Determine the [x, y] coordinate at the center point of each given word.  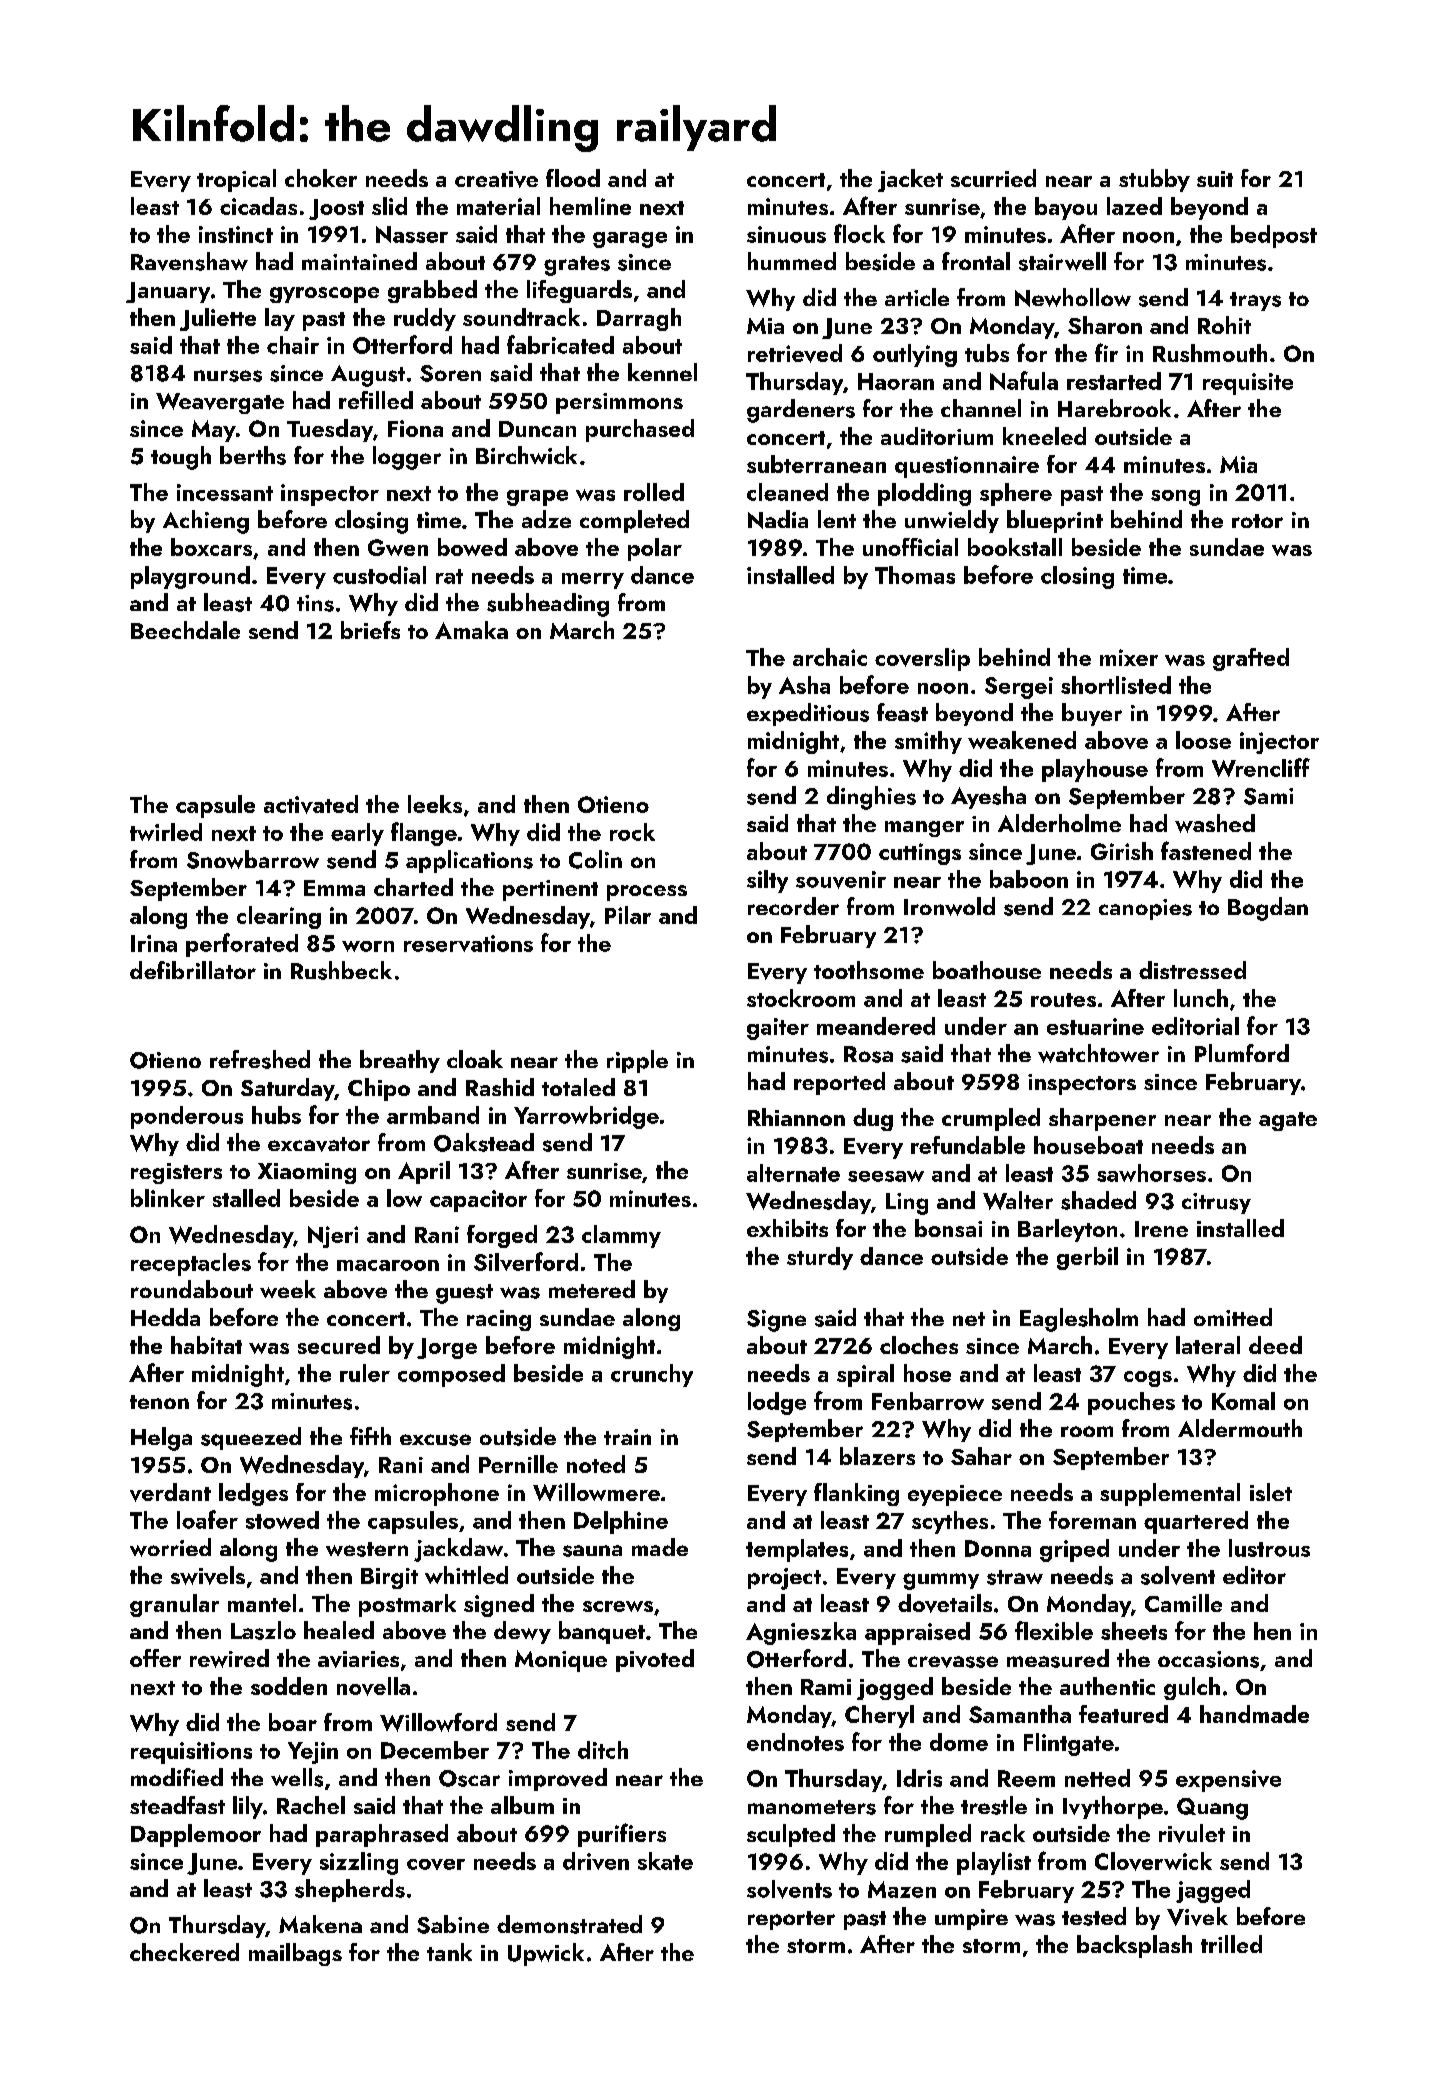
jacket [910, 180]
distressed [1192, 970]
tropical [236, 180]
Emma [334, 888]
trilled [1231, 1944]
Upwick [546, 1954]
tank [449, 1952]
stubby [1154, 180]
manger [924, 829]
